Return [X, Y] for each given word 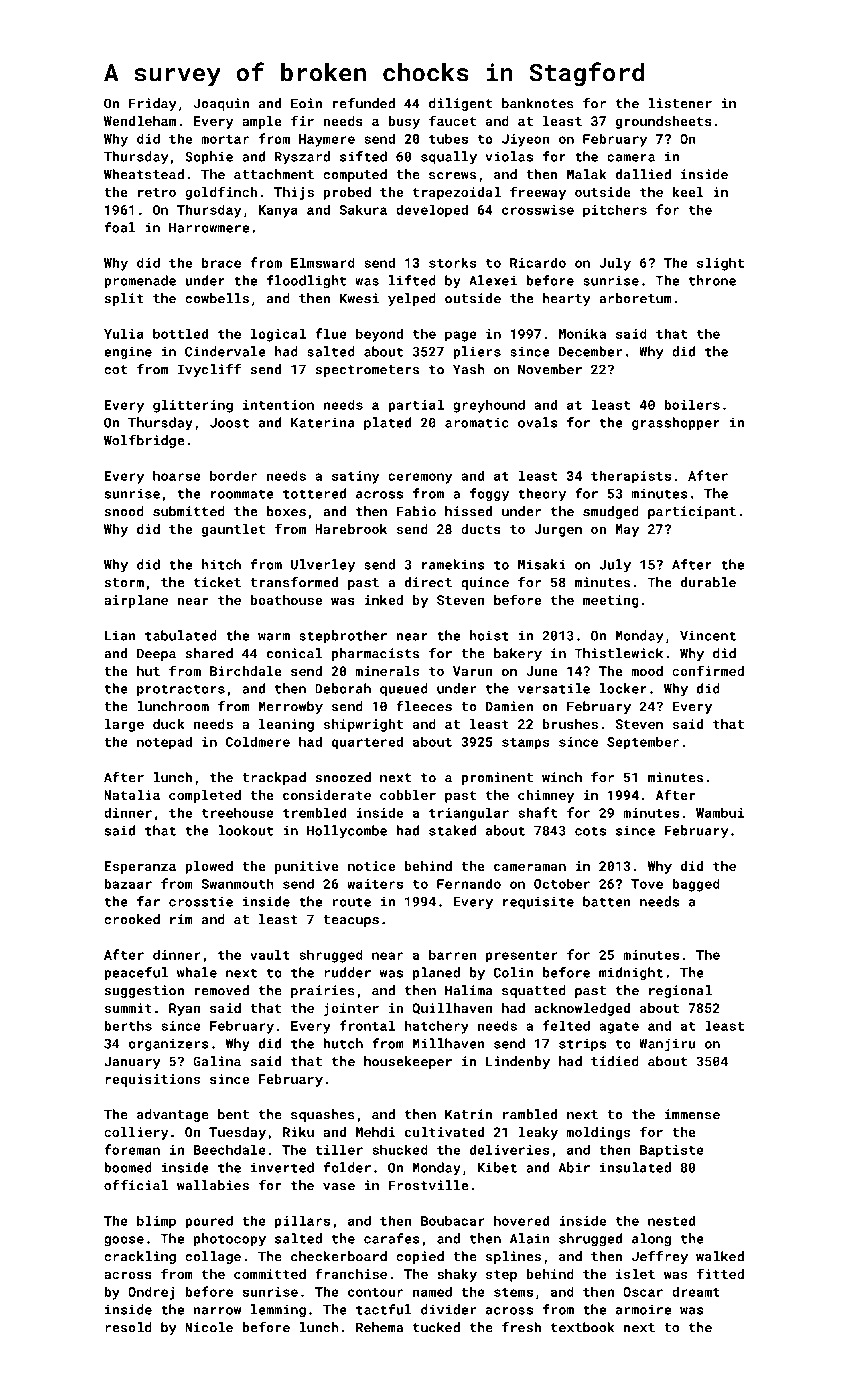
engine [128, 353]
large [124, 725]
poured [209, 1222]
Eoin [306, 103]
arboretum [635, 298]
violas [509, 156]
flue [331, 333]
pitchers [615, 211]
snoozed [343, 777]
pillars [302, 1222]
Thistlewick [618, 653]
